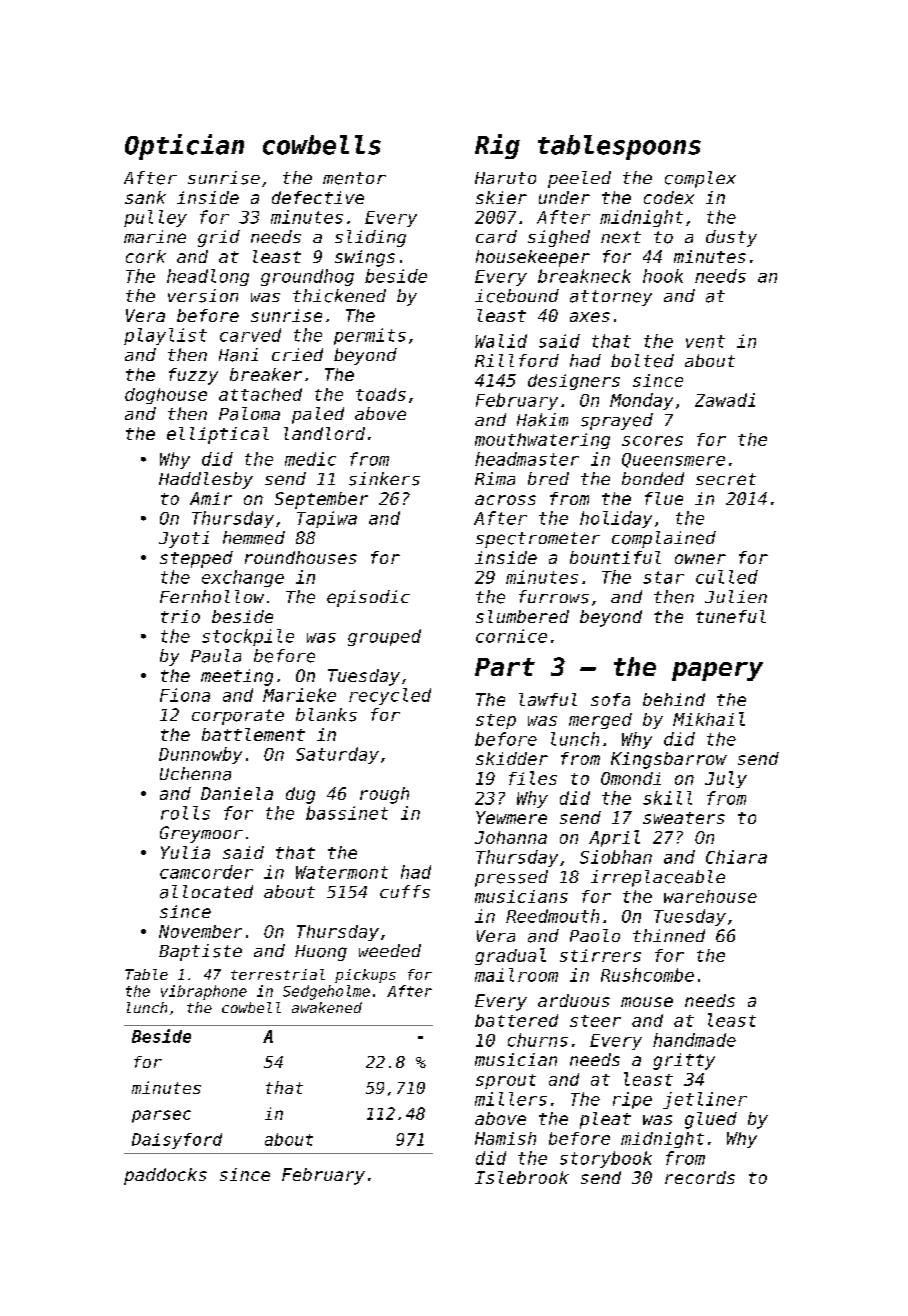 The height and width of the image is (1316, 908). What do you see at coordinates (390, 950) in the image?
I see `weeded` at bounding box center [390, 950].
